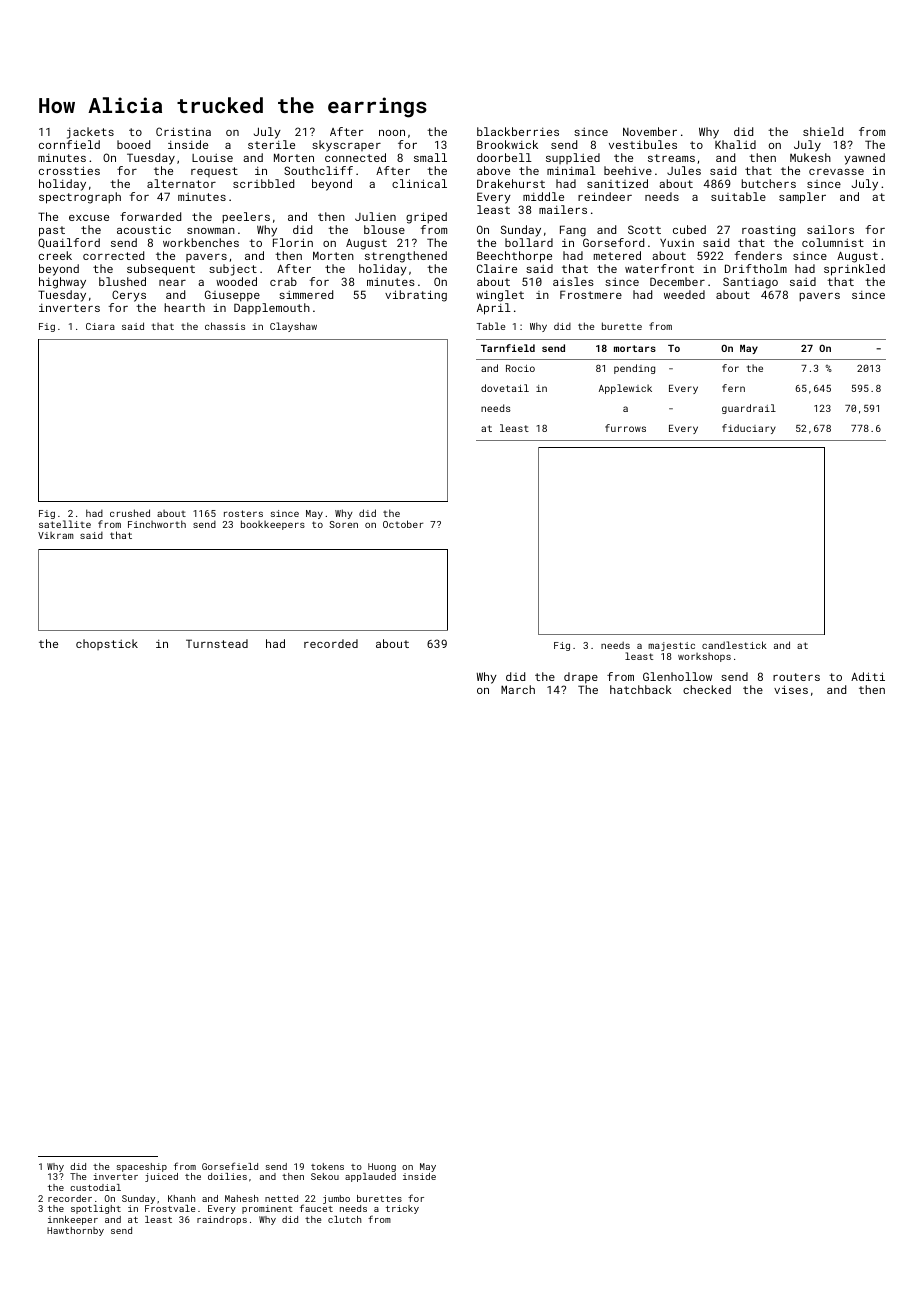 Image resolution: width=924 pixels, height=1308 pixels. Describe the element at coordinates (402, 1209) in the screenshot. I see `tricky` at that location.
